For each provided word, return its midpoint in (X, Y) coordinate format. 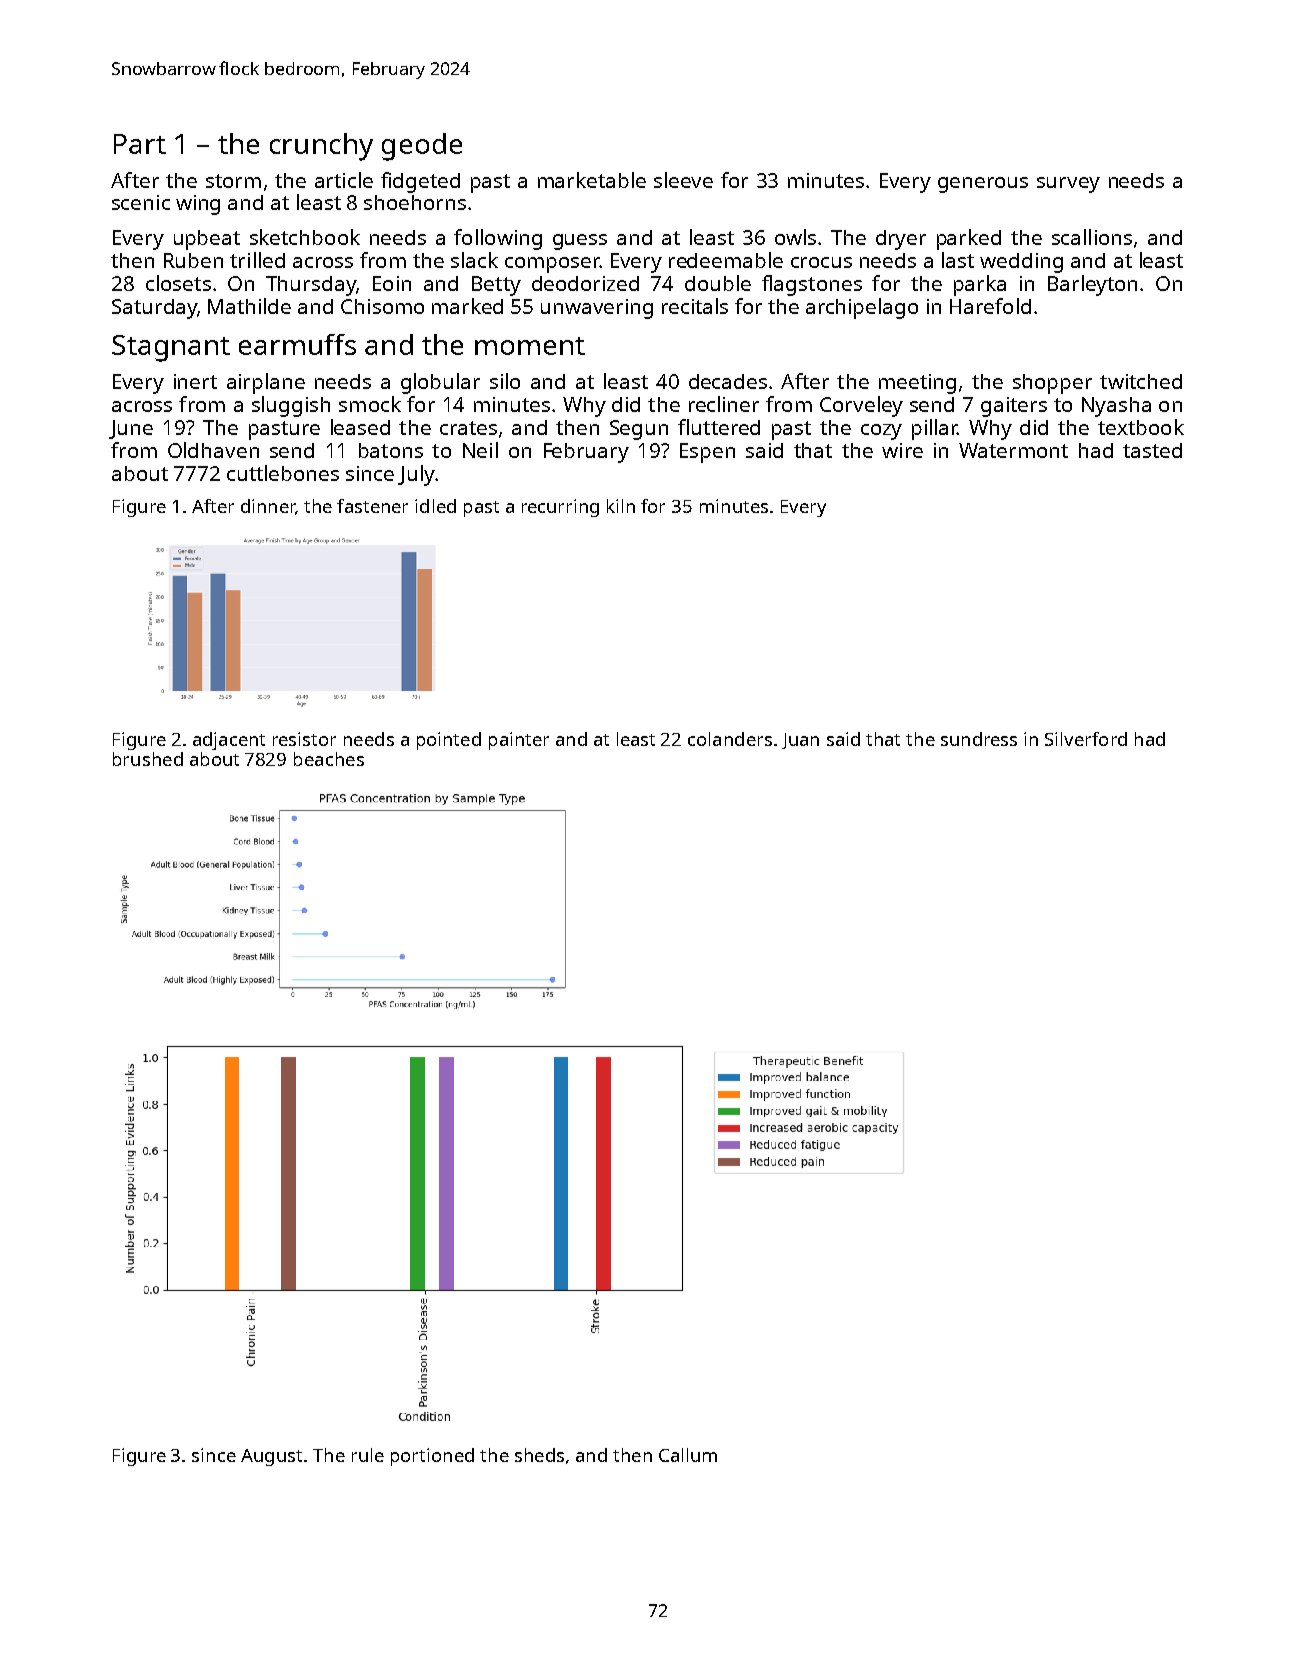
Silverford (1086, 739)
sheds (539, 1455)
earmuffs (297, 344)
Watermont (1013, 450)
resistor (304, 739)
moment (530, 346)
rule (368, 1455)
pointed (449, 741)
